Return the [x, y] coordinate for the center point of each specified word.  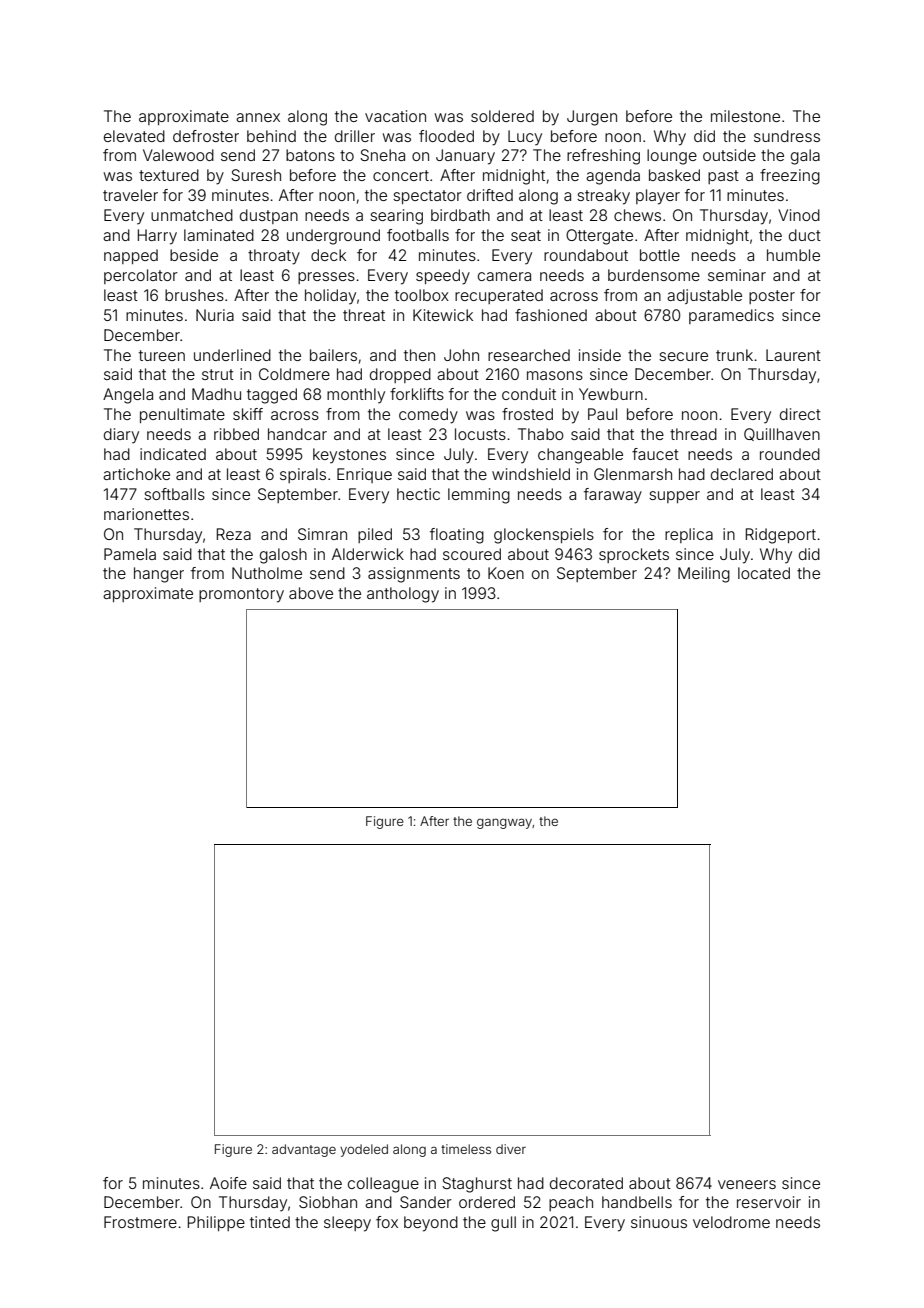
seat [526, 235]
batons [310, 155]
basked [674, 175]
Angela [128, 396]
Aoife [228, 1183]
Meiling [704, 575]
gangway [504, 823]
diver [511, 1149]
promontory [241, 595]
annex [258, 117]
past [723, 177]
